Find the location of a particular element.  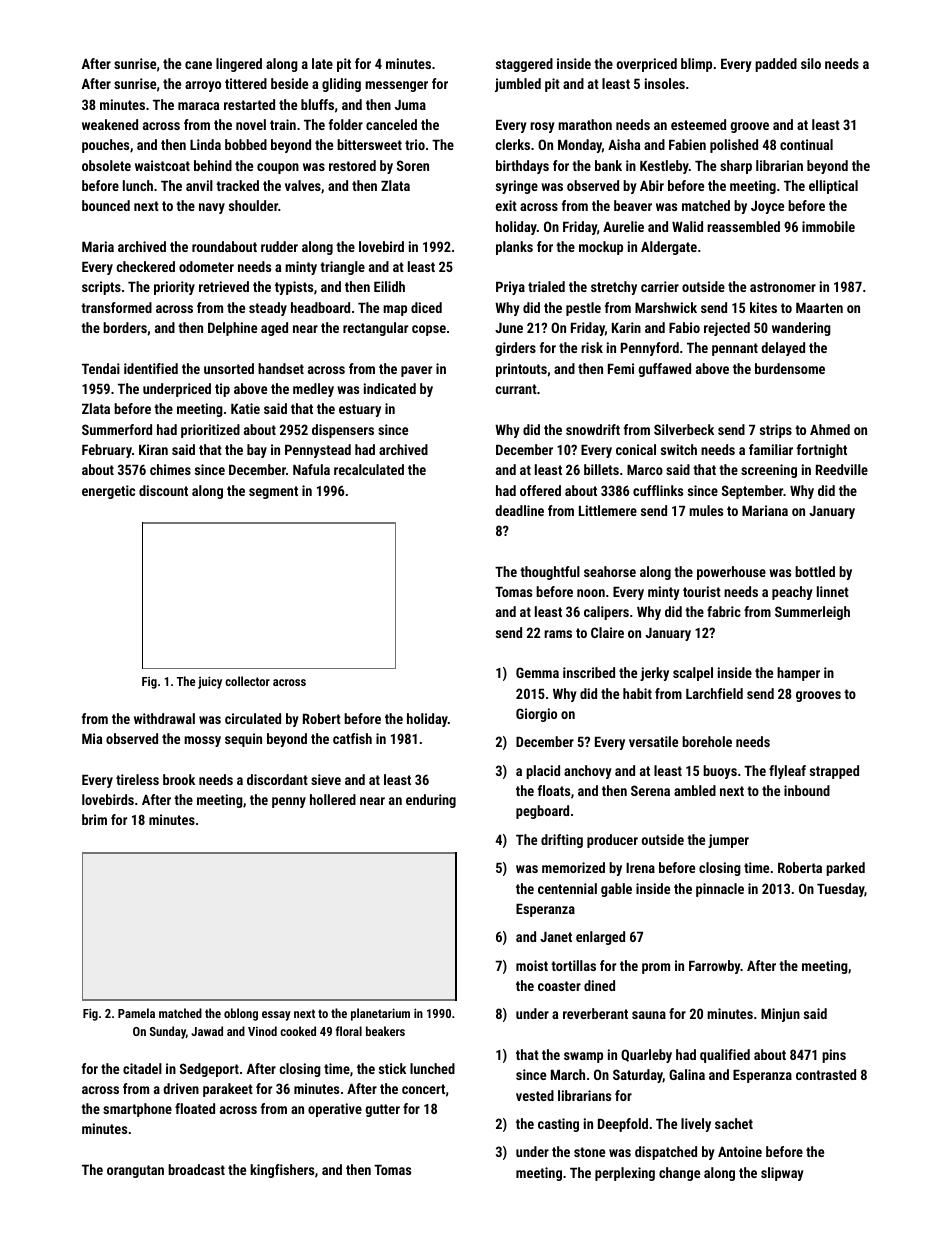

February is located at coordinates (107, 451).
